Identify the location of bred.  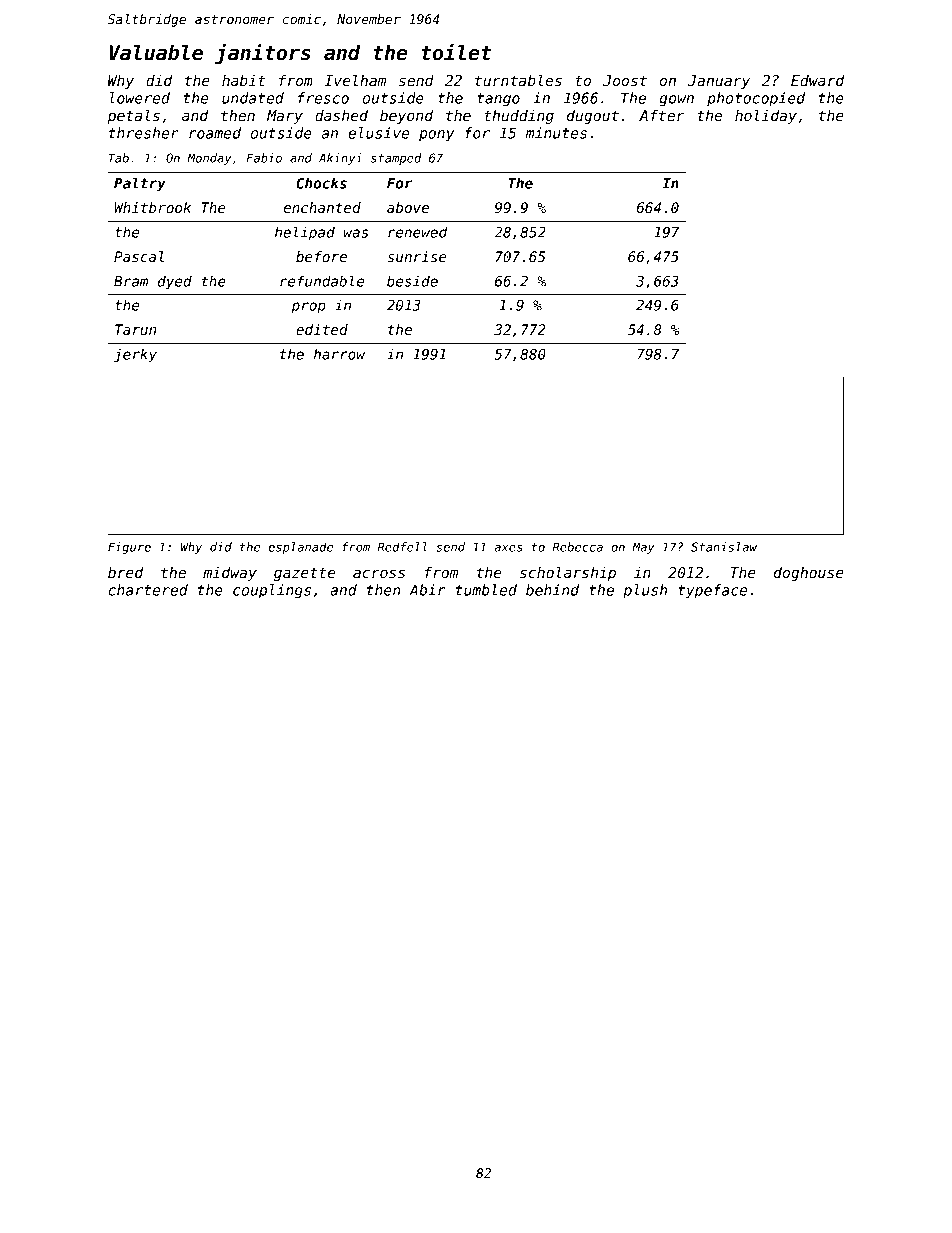
(125, 572).
